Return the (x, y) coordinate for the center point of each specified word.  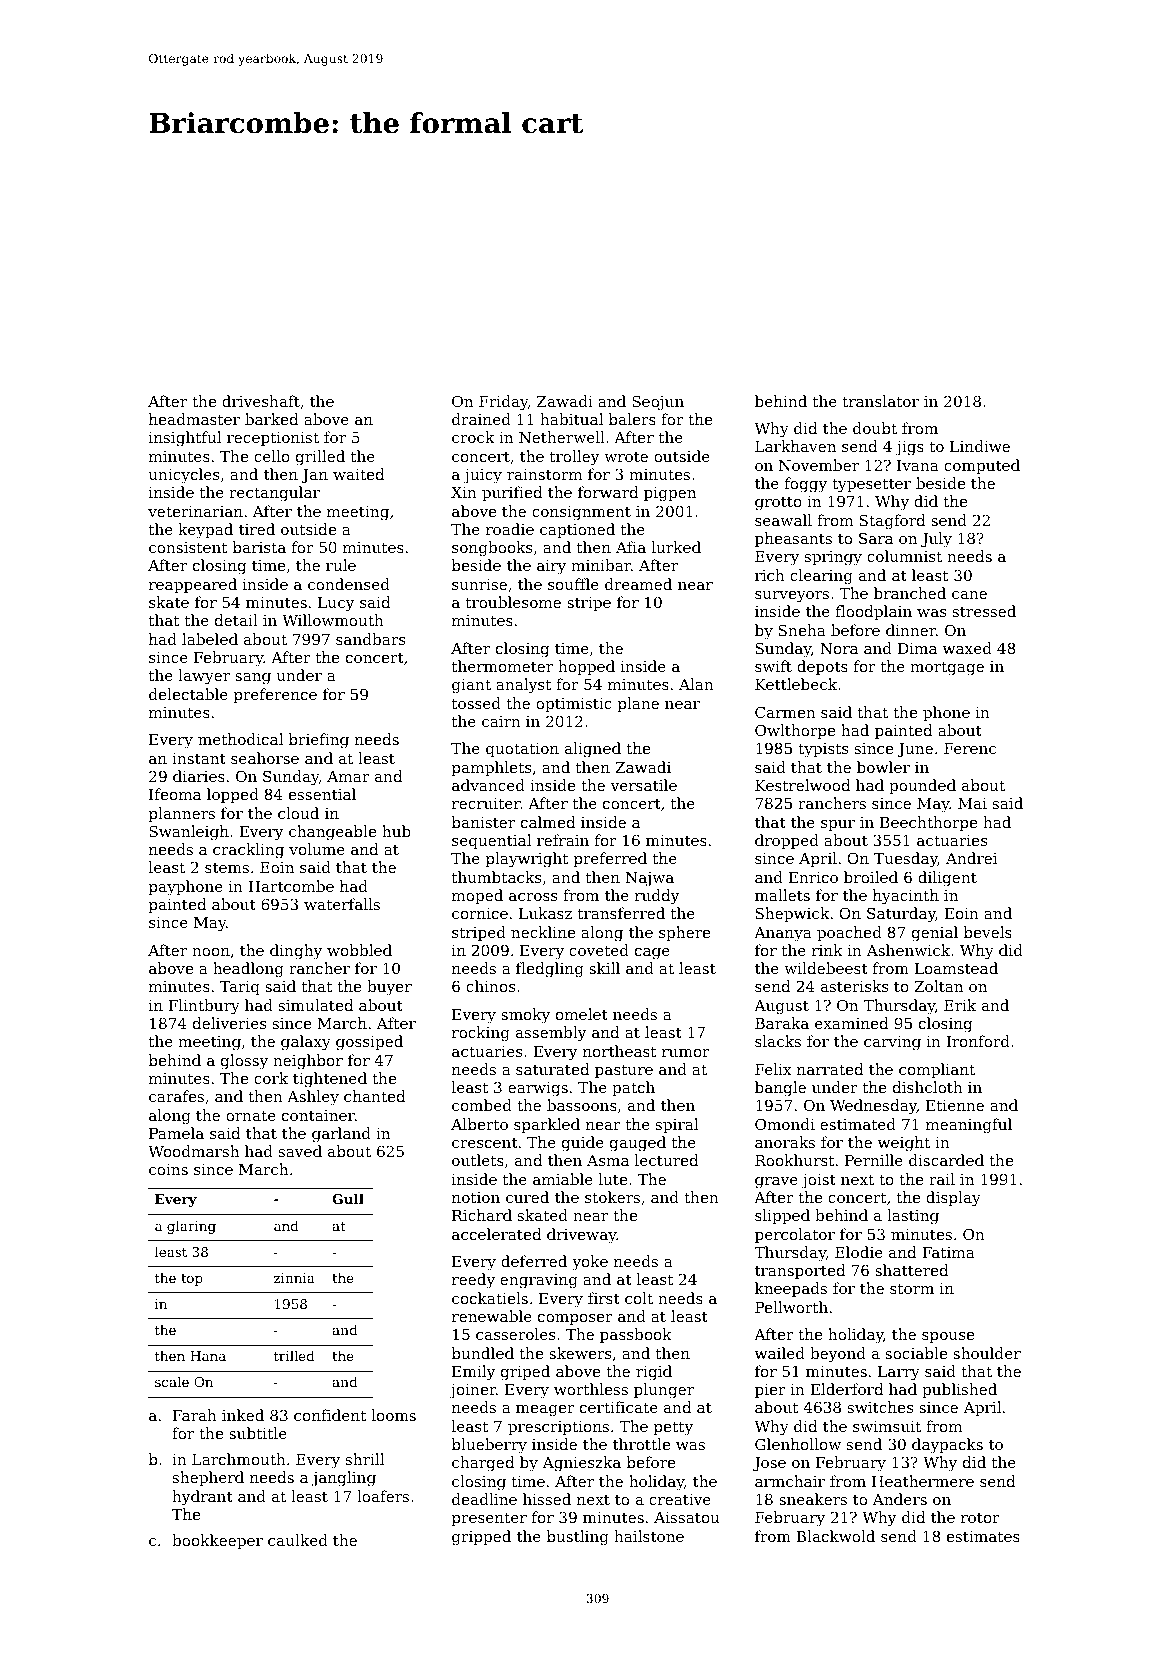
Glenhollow (798, 1444)
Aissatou (686, 1517)
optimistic (574, 705)
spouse (948, 1337)
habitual (571, 419)
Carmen (785, 712)
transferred (621, 913)
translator (880, 401)
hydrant (202, 1498)
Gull (348, 1198)
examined (851, 1023)
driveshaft (261, 401)
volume (317, 849)
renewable (492, 1316)
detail (236, 620)
